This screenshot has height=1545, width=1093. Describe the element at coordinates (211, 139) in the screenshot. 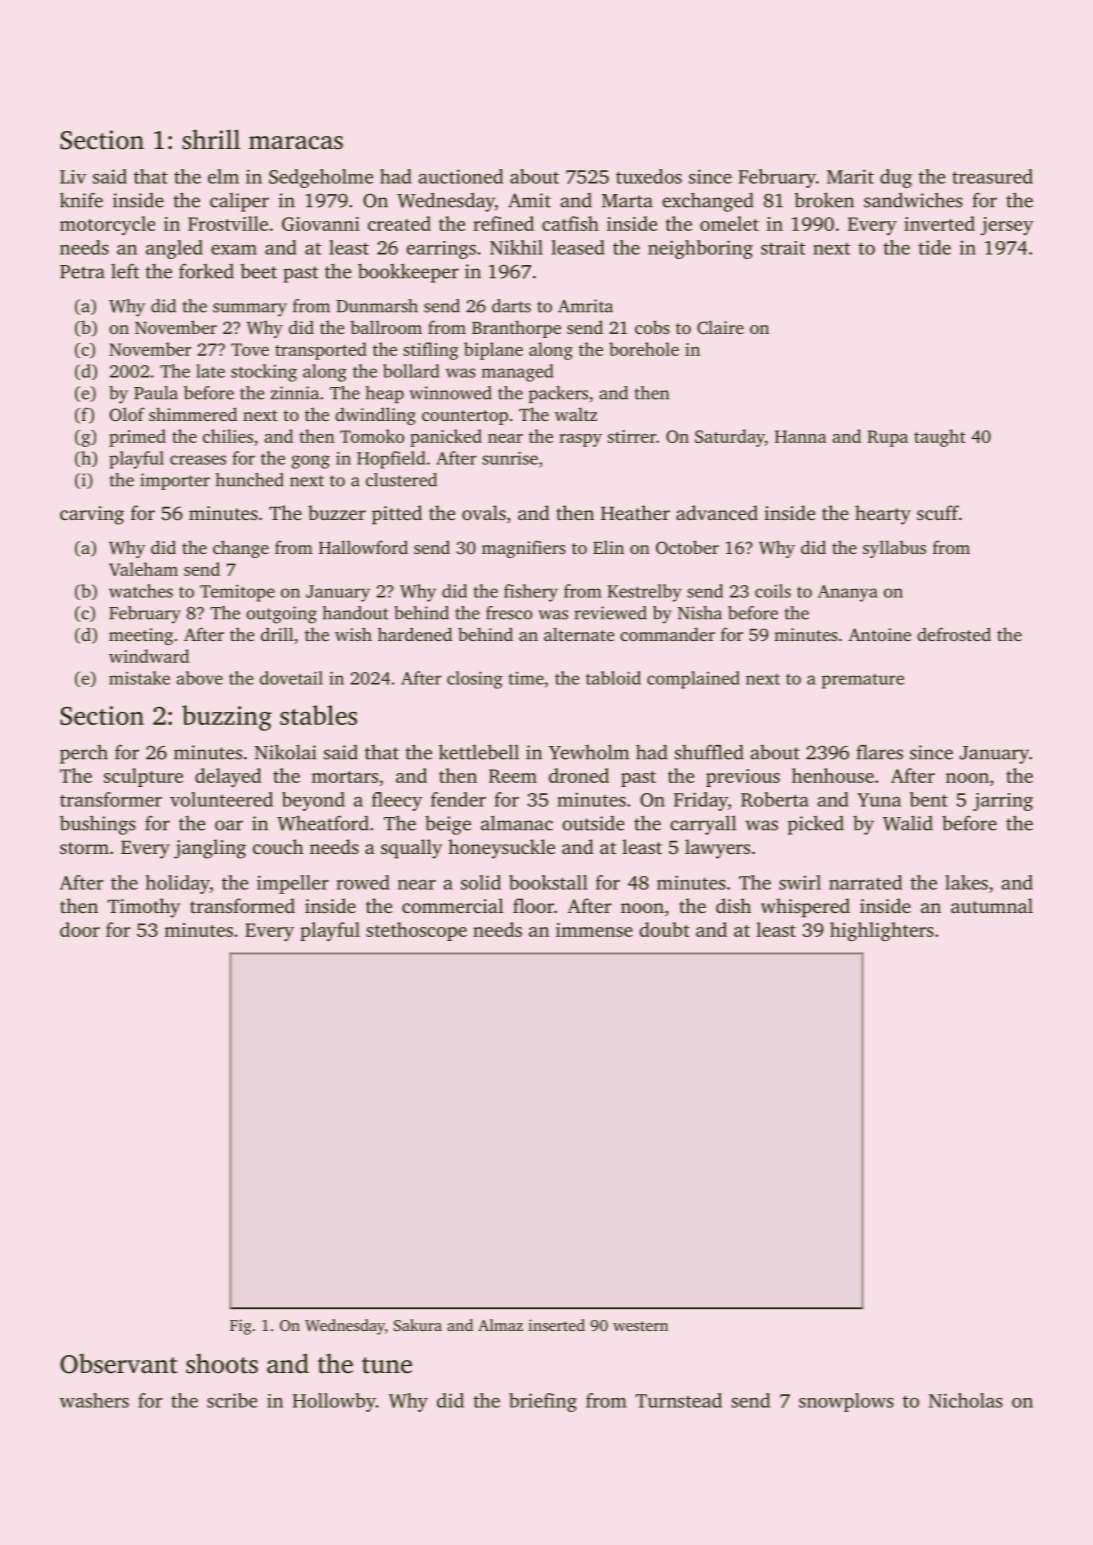

I see `shrill` at that location.
